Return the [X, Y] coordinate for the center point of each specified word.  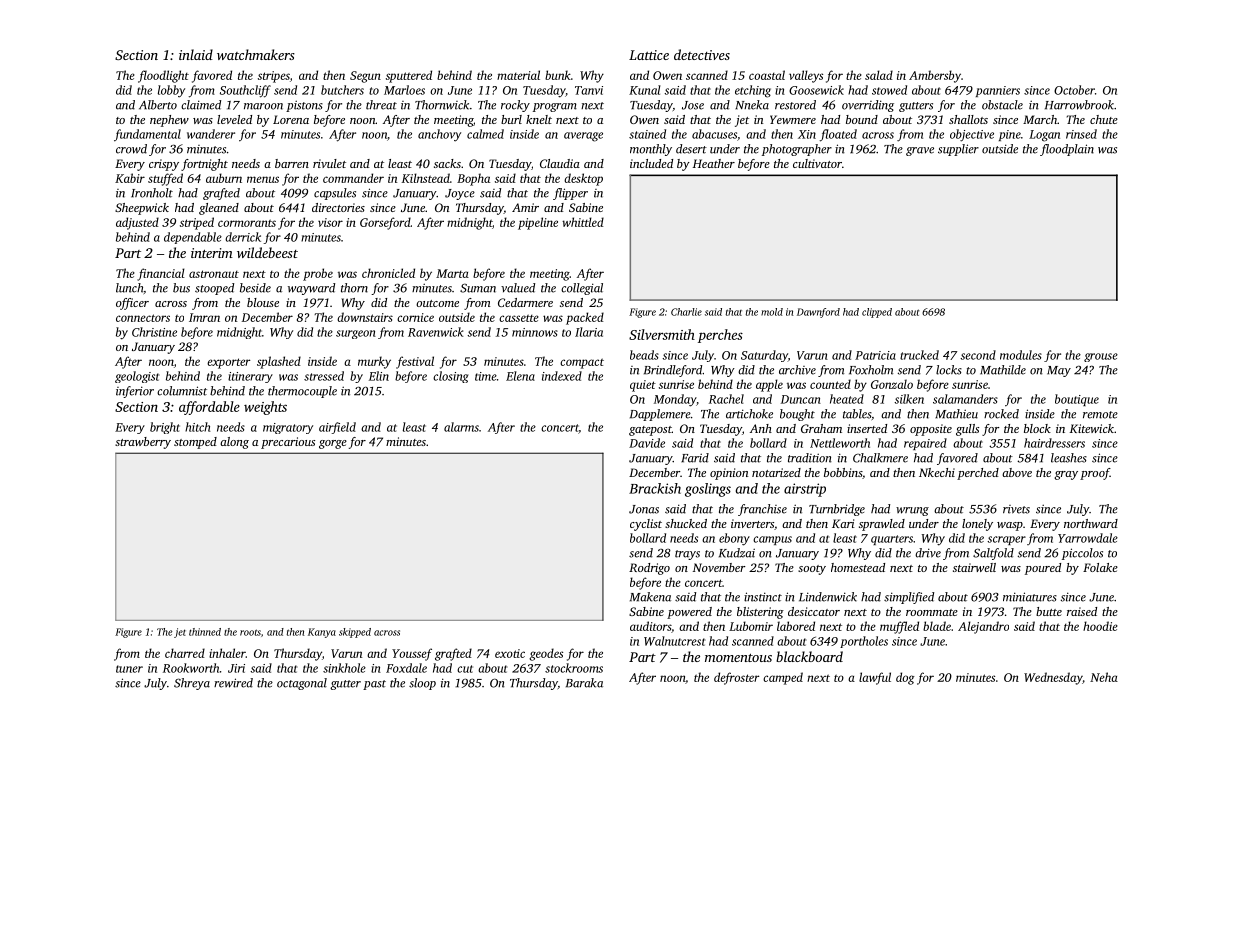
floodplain [1067, 150]
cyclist [646, 525]
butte [1049, 611]
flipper [570, 194]
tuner [129, 669]
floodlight [163, 76]
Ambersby [935, 76]
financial [161, 274]
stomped [195, 443]
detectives [702, 54]
